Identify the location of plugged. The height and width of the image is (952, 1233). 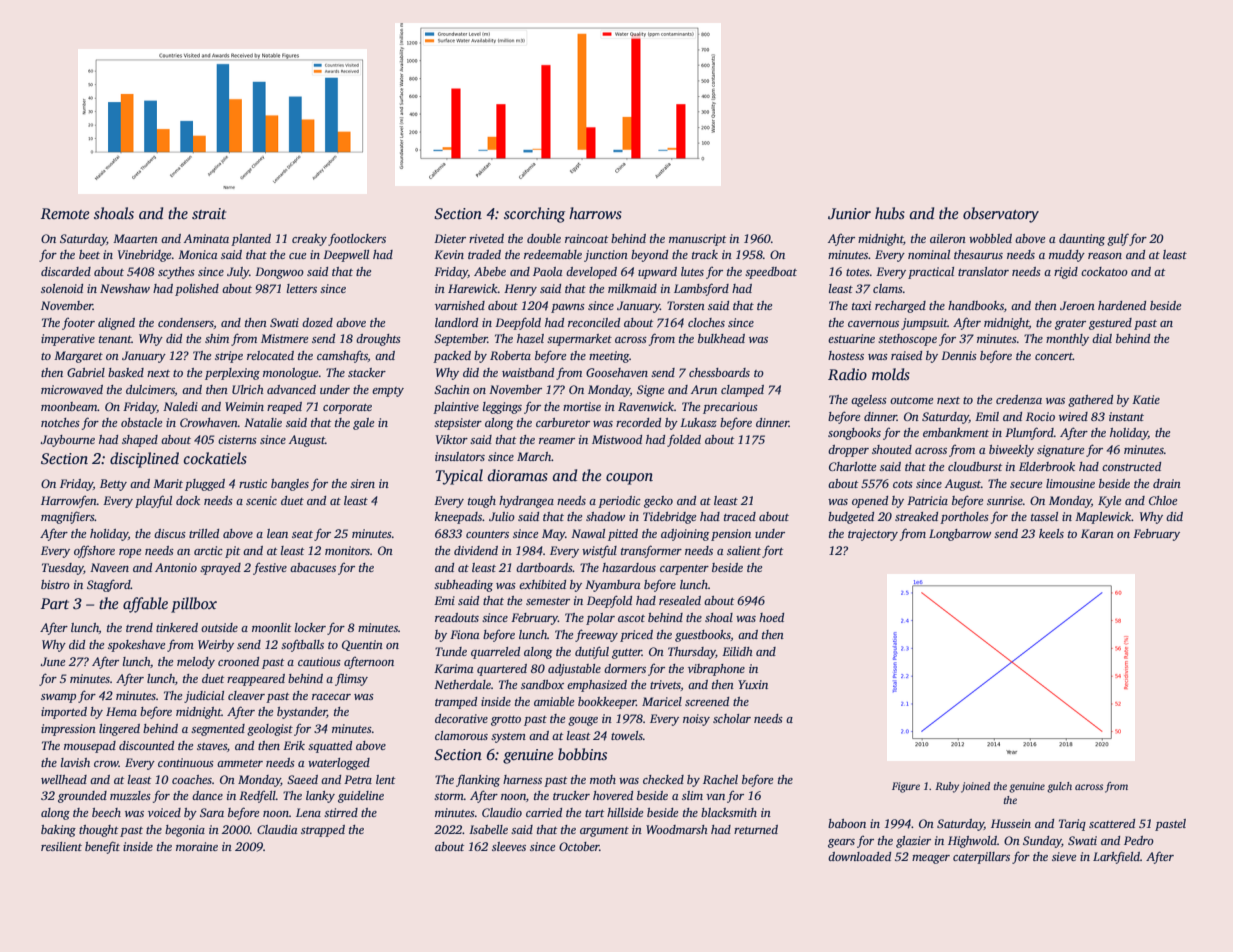
(205, 485).
